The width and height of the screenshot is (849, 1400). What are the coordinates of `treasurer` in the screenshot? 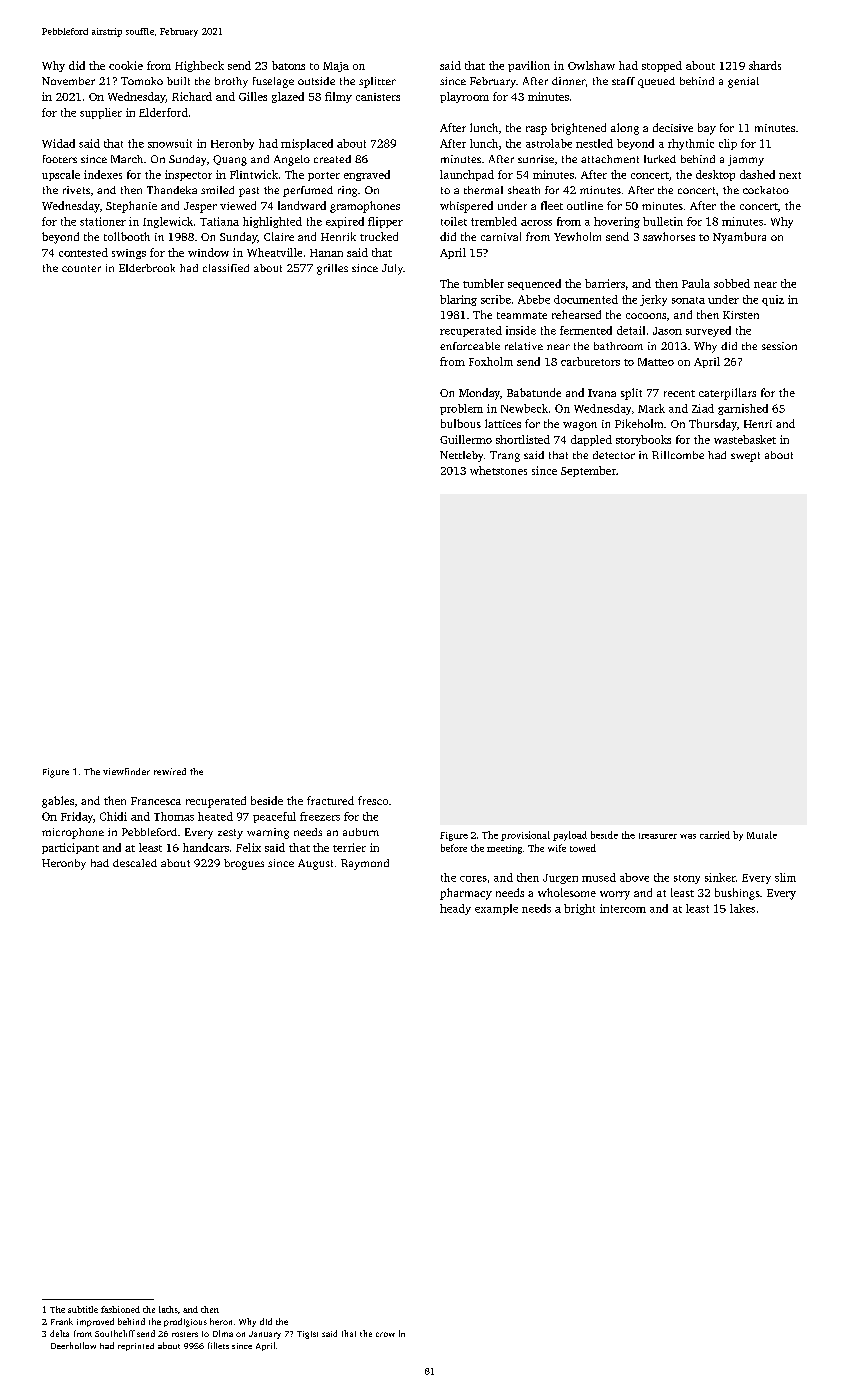 It's located at (658, 836).
